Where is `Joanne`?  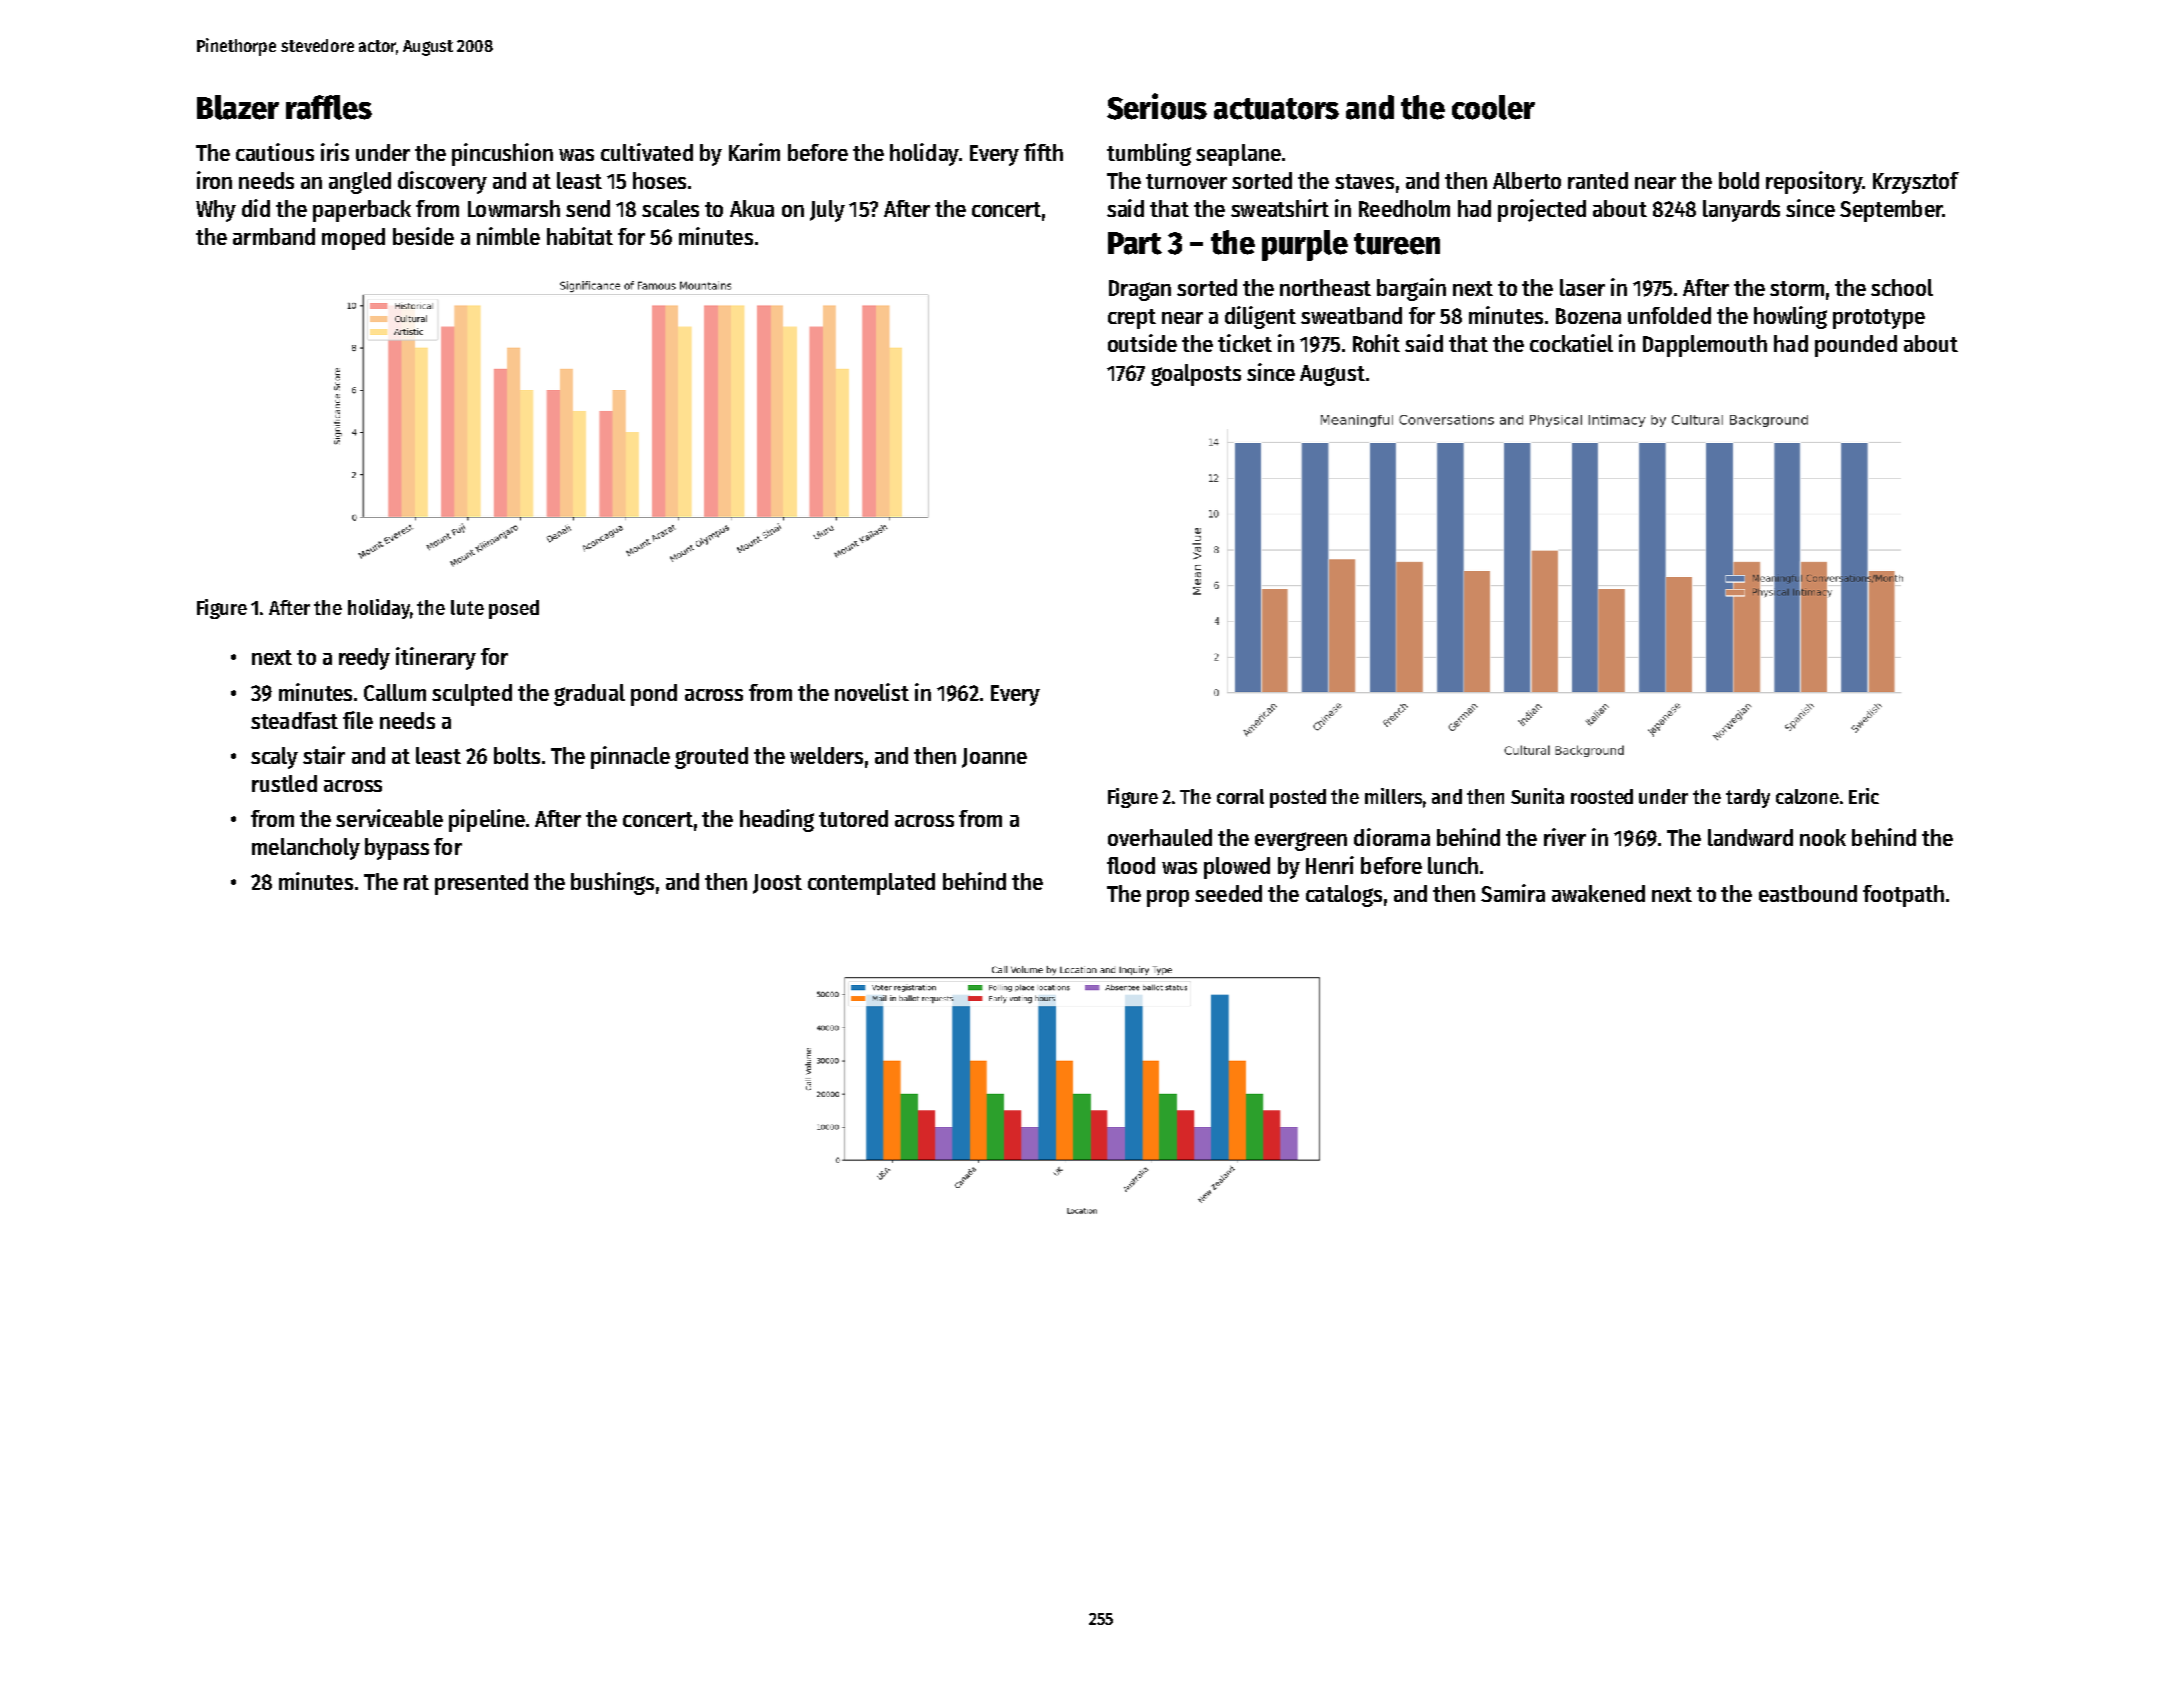 Joanne is located at coordinates (994, 758).
